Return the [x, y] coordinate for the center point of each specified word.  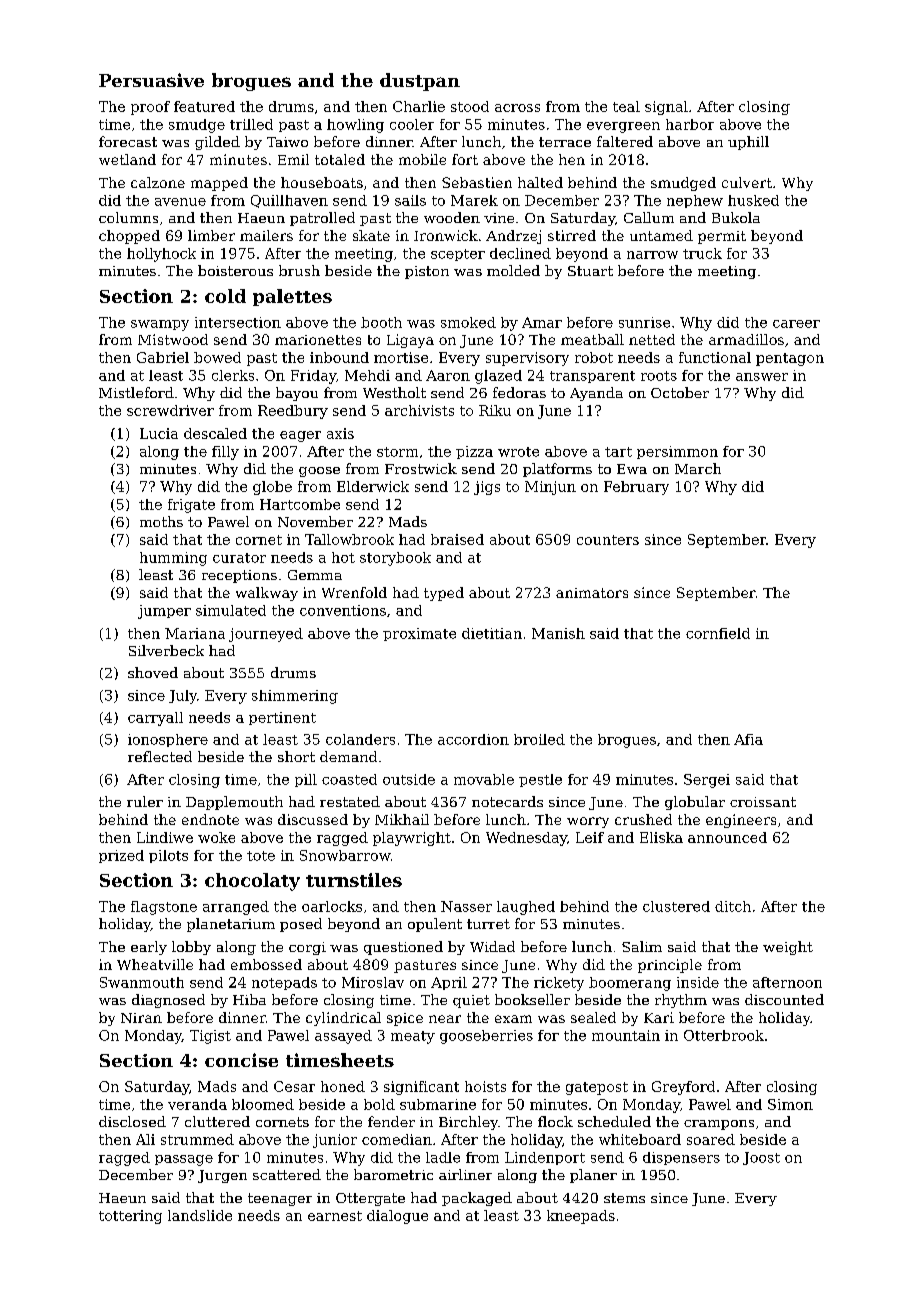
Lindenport [545, 1158]
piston [427, 272]
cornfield [718, 633]
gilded [217, 143]
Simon [790, 1104]
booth [381, 322]
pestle [540, 780]
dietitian [492, 633]
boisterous [235, 270]
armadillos [746, 339]
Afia [748, 739]
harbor [690, 124]
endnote [210, 819]
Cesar [294, 1086]
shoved [153, 672]
